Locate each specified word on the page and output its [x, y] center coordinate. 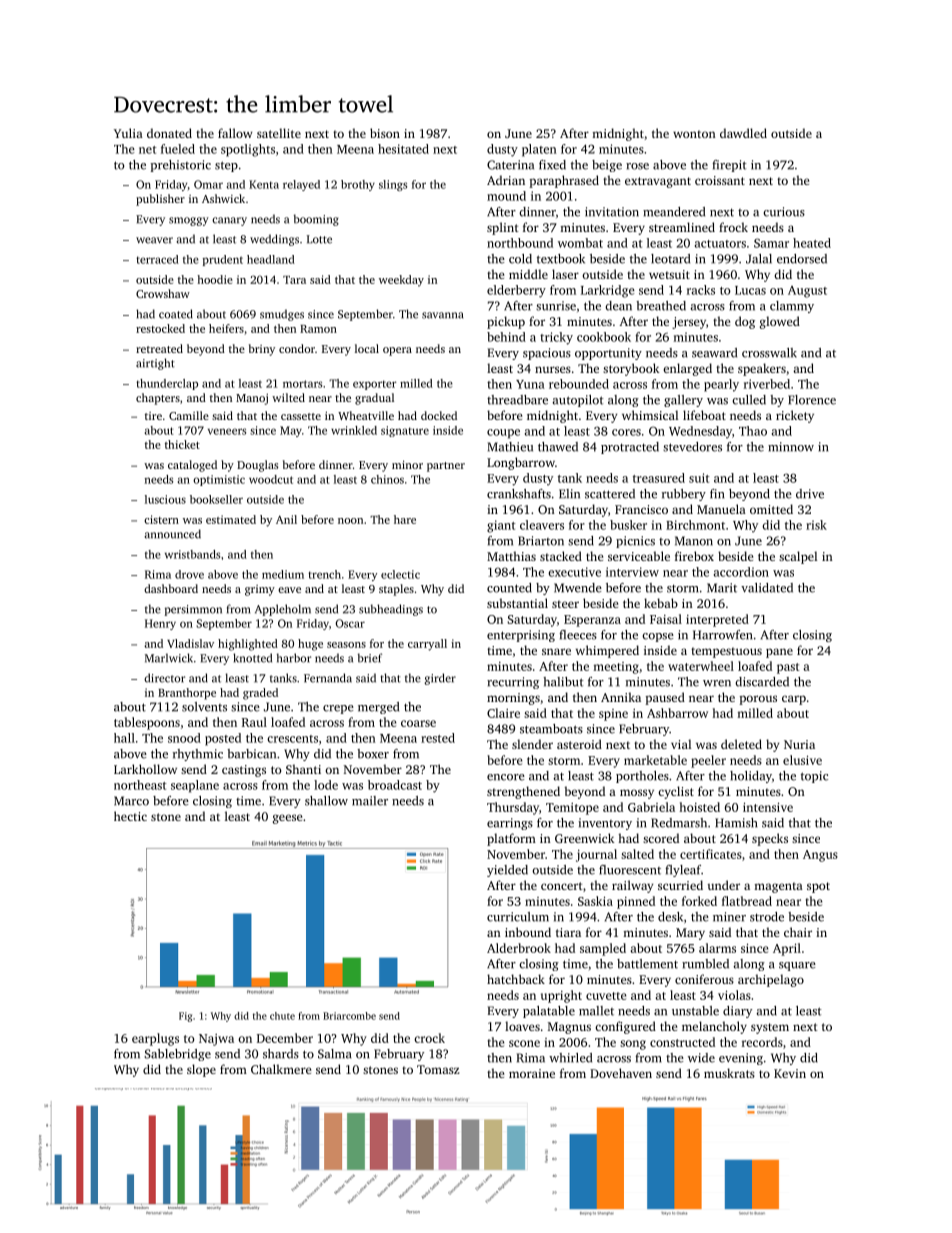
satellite [279, 133]
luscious [165, 499]
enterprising [521, 636]
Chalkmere [281, 1069]
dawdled [743, 133]
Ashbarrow [677, 713]
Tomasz [438, 1069]
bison [385, 133]
